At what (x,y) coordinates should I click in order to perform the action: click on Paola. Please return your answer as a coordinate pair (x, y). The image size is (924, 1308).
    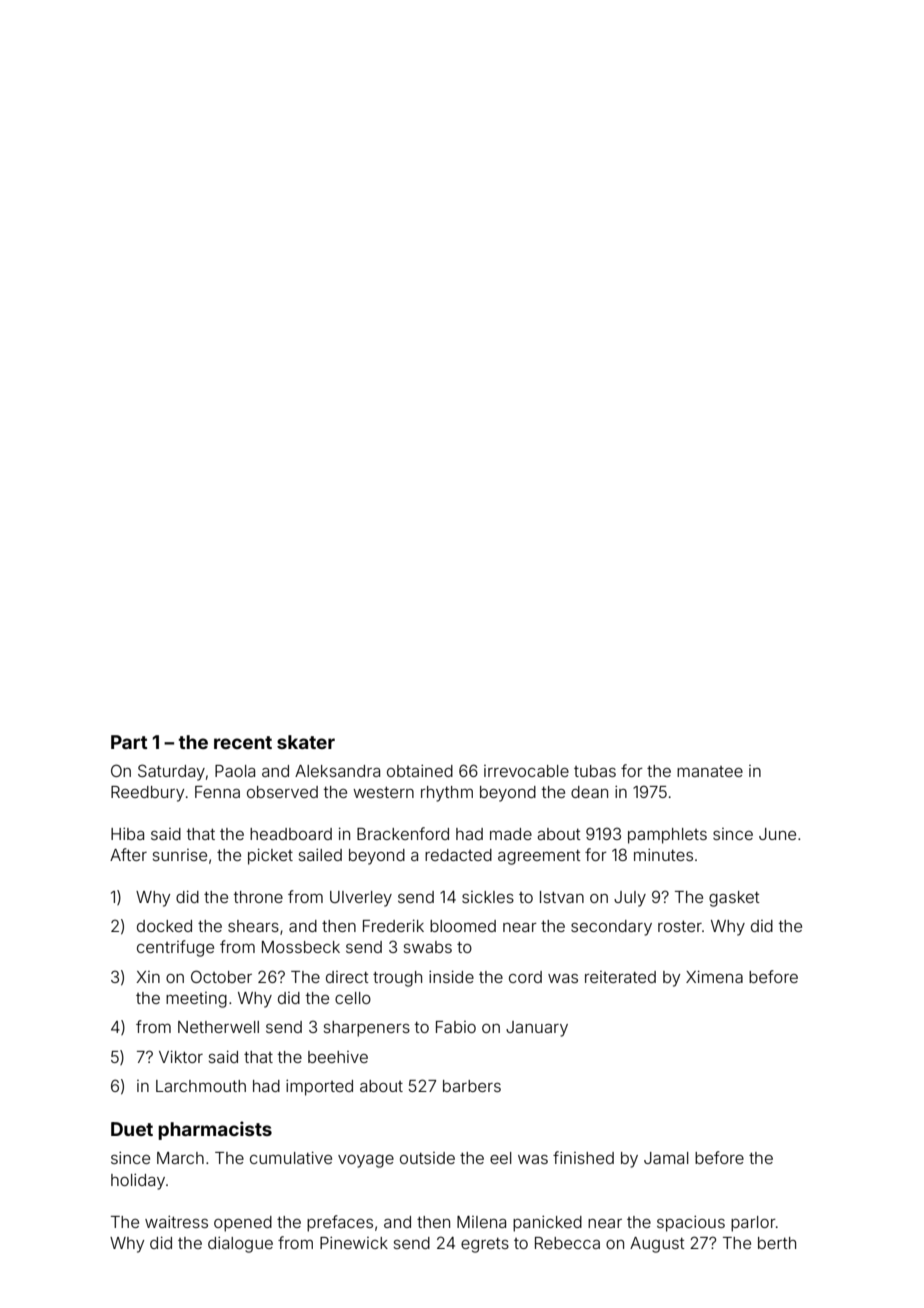
    Looking at the image, I should click on (235, 771).
